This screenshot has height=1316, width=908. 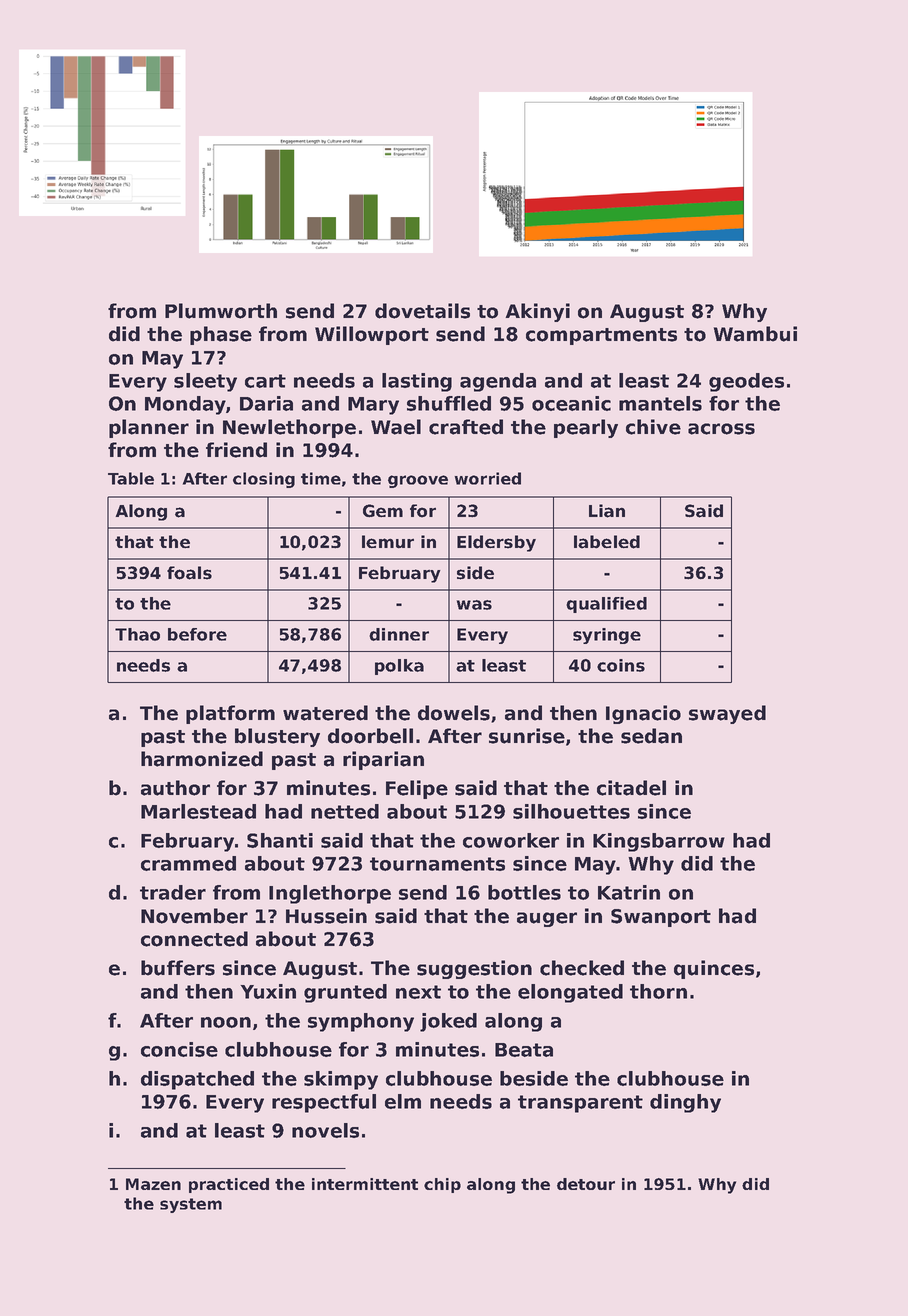 I want to click on Ignacio, so click(x=643, y=714).
